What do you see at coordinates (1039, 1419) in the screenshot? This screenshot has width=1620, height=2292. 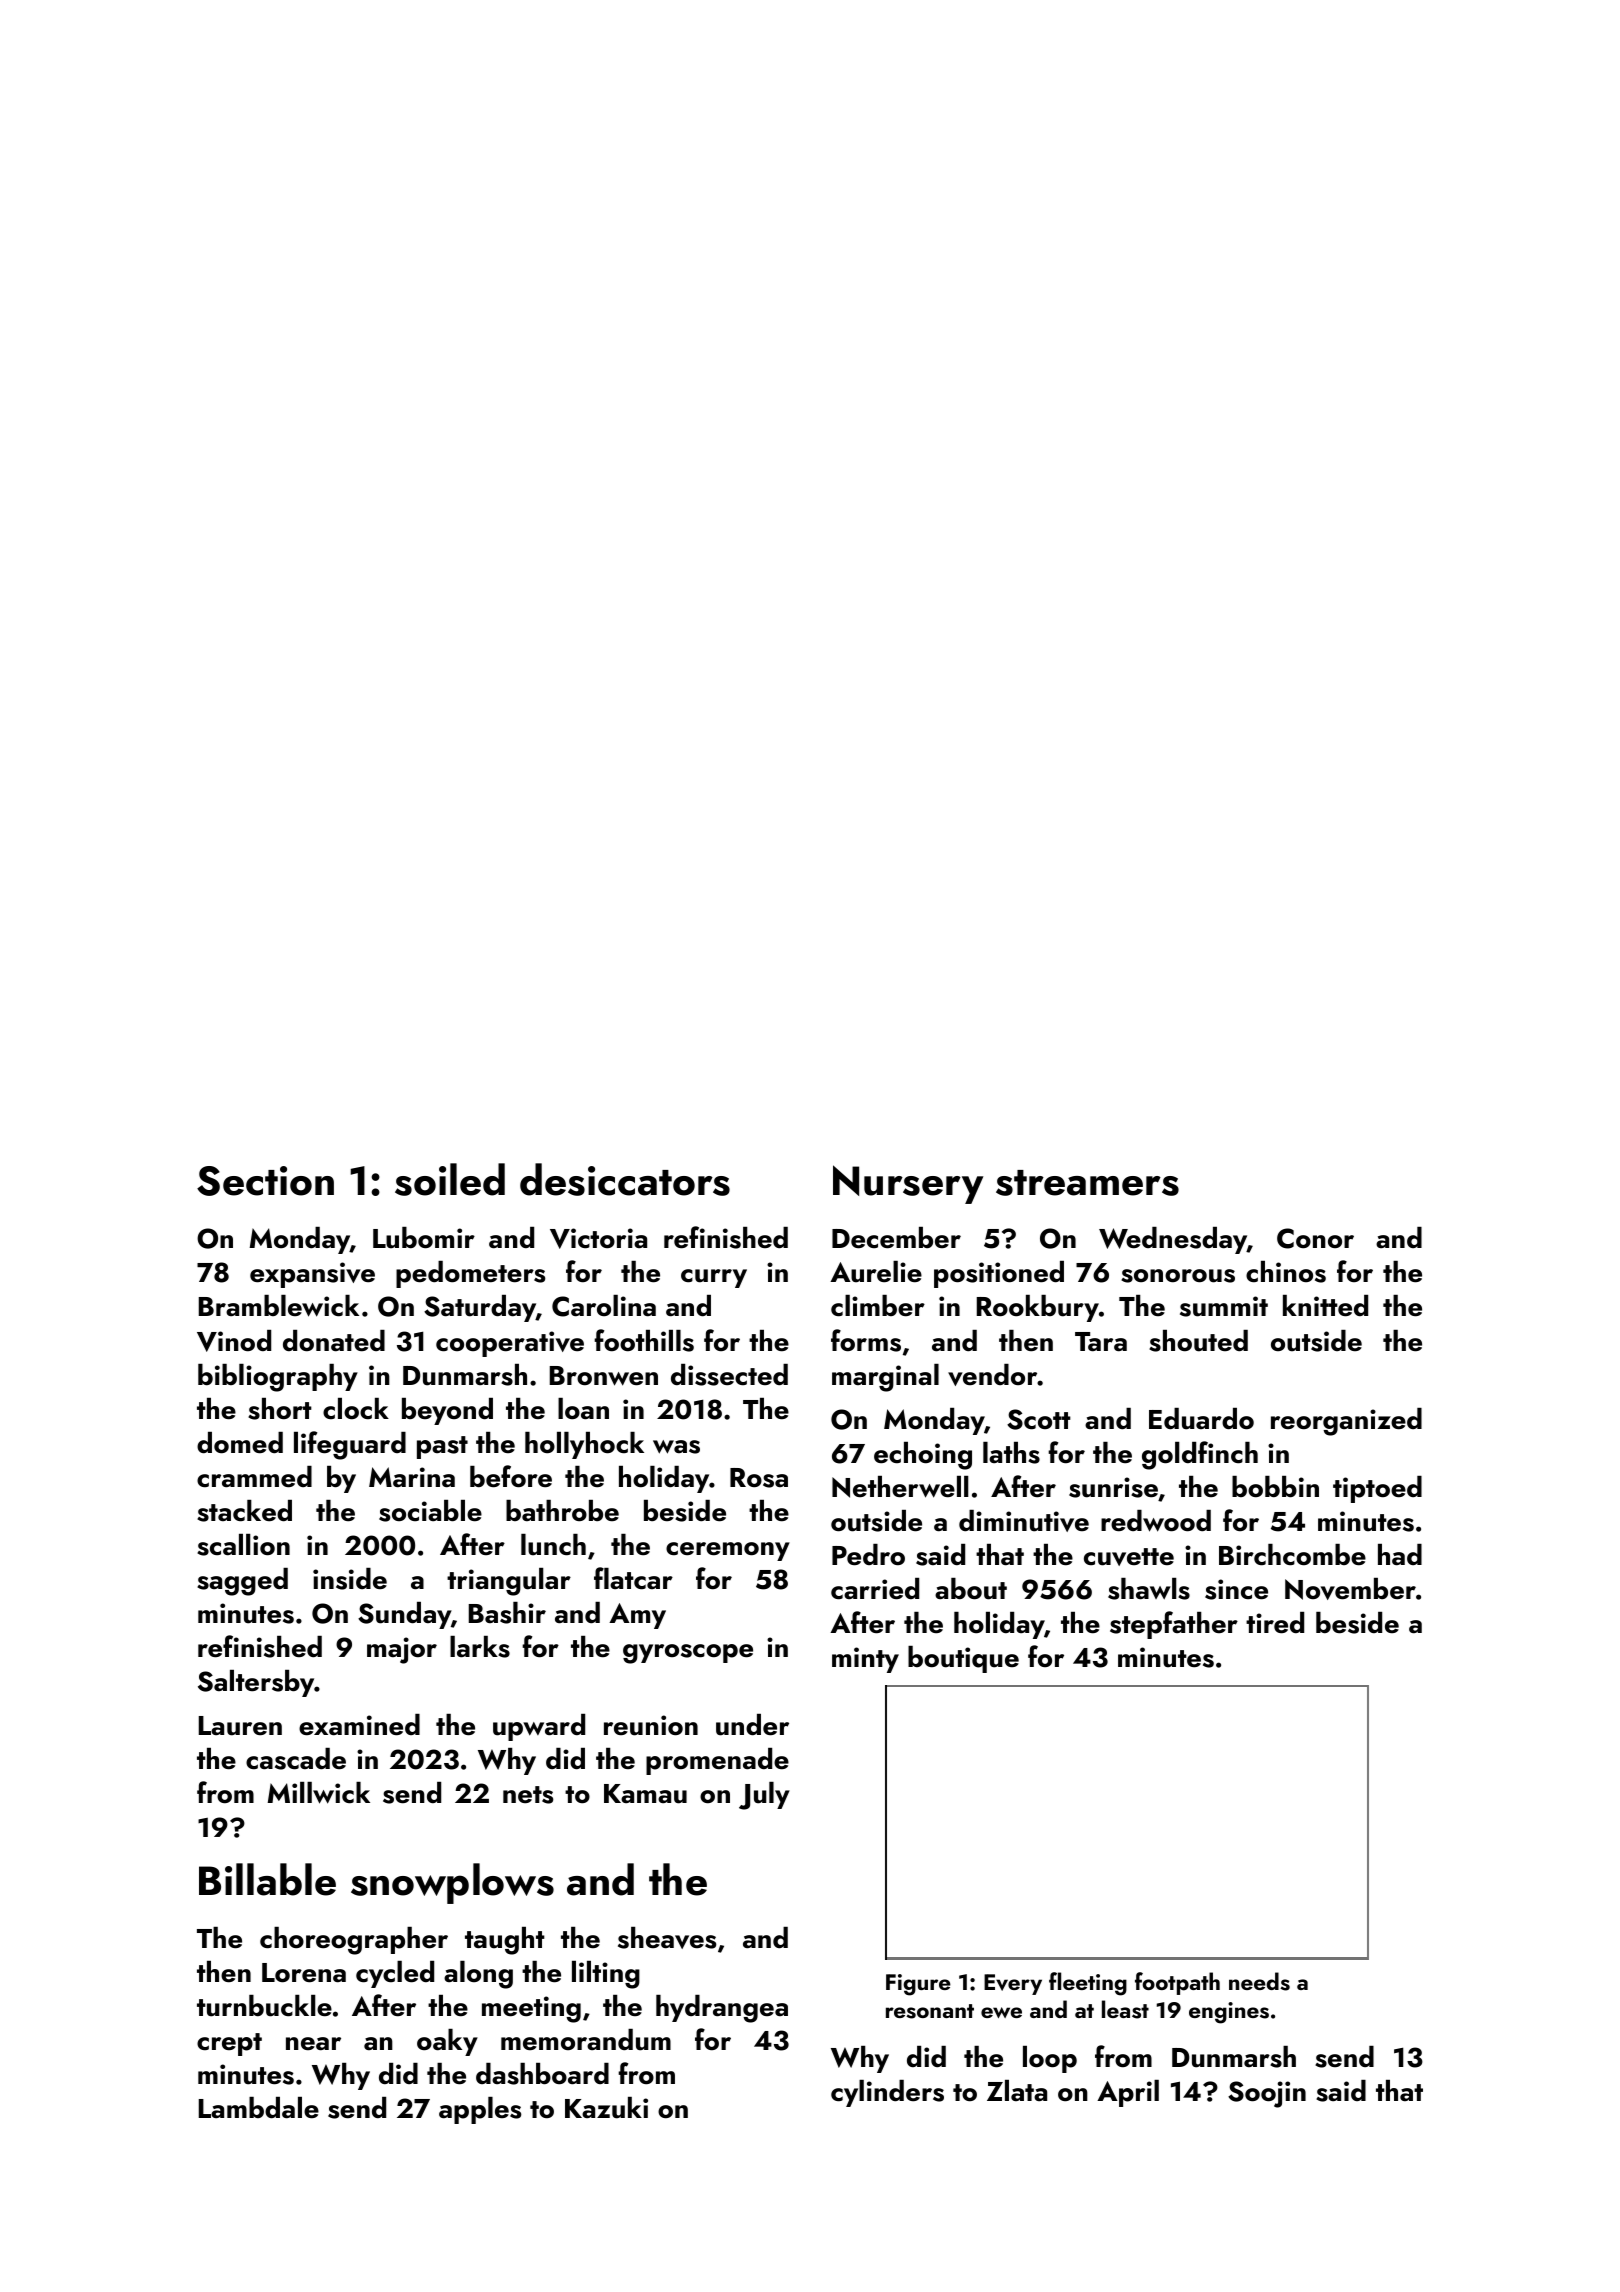 I see `Scott` at bounding box center [1039, 1419].
